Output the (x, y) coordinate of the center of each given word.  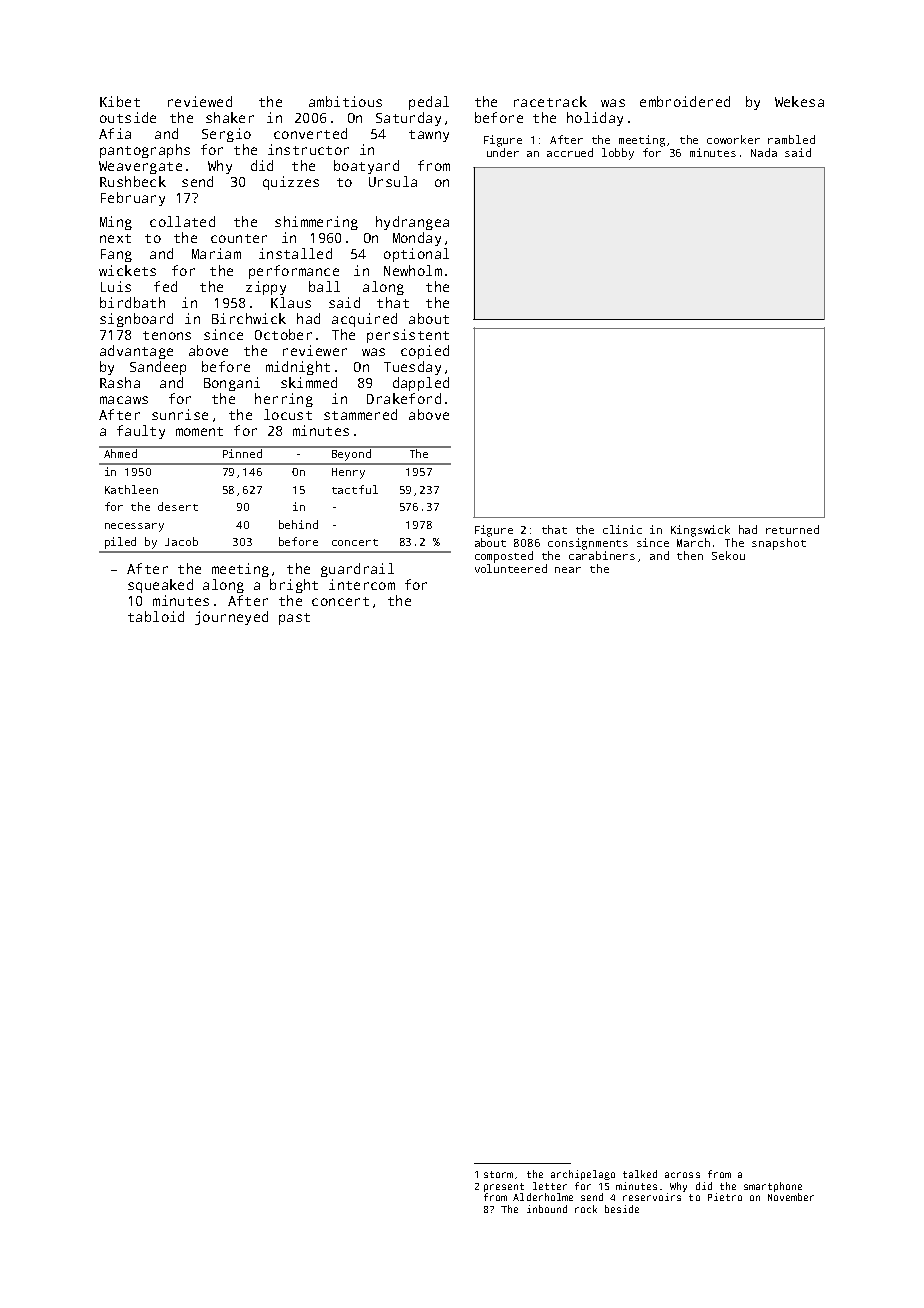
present (504, 1187)
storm (498, 1174)
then (690, 555)
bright (294, 586)
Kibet (120, 101)
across (682, 1175)
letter (550, 1186)
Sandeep (158, 368)
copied (425, 352)
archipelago (583, 1175)
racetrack (550, 101)
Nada (764, 152)
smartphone (773, 1187)
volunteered (511, 568)
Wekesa (799, 101)
